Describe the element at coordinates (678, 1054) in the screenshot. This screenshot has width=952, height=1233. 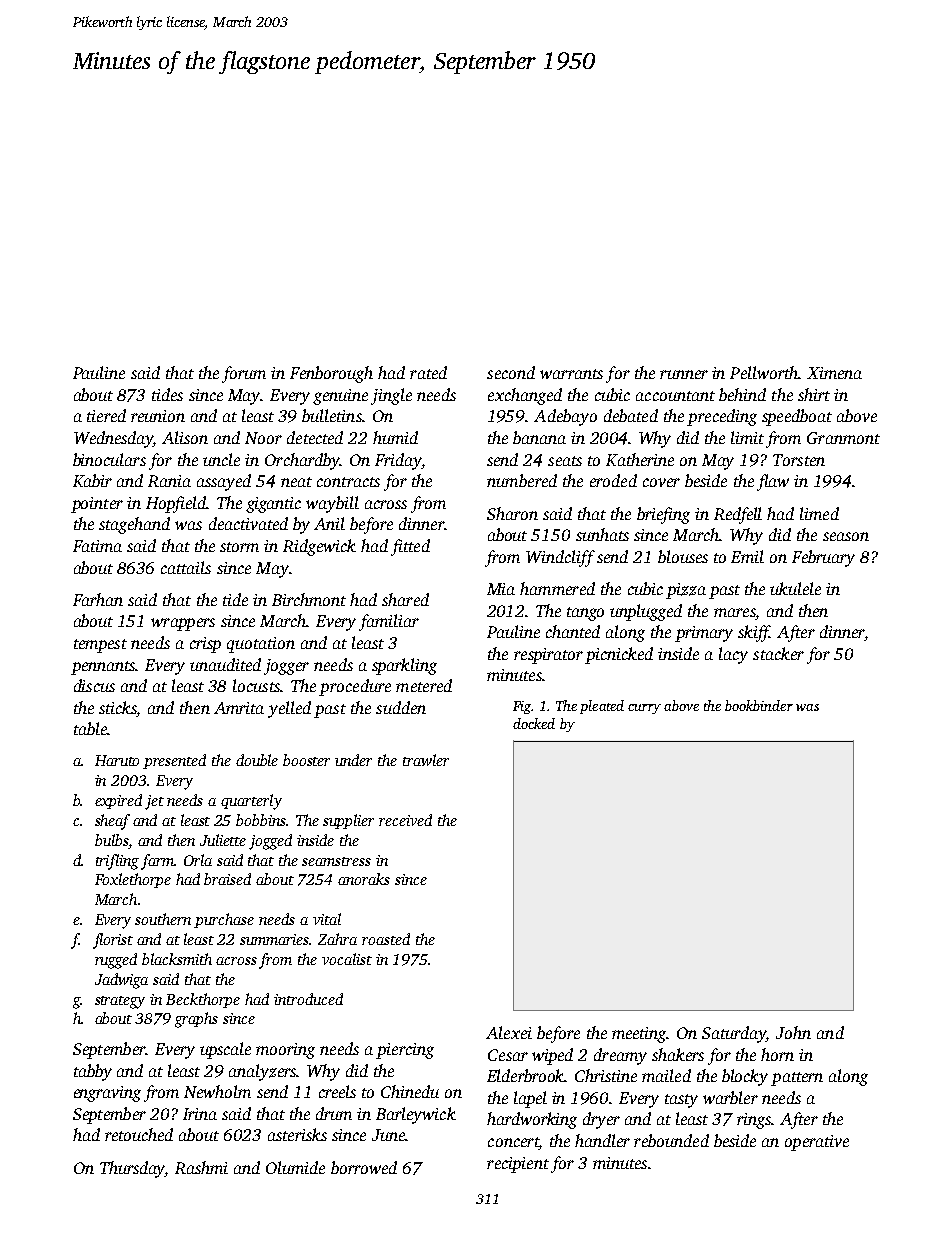
I see `shakers` at that location.
